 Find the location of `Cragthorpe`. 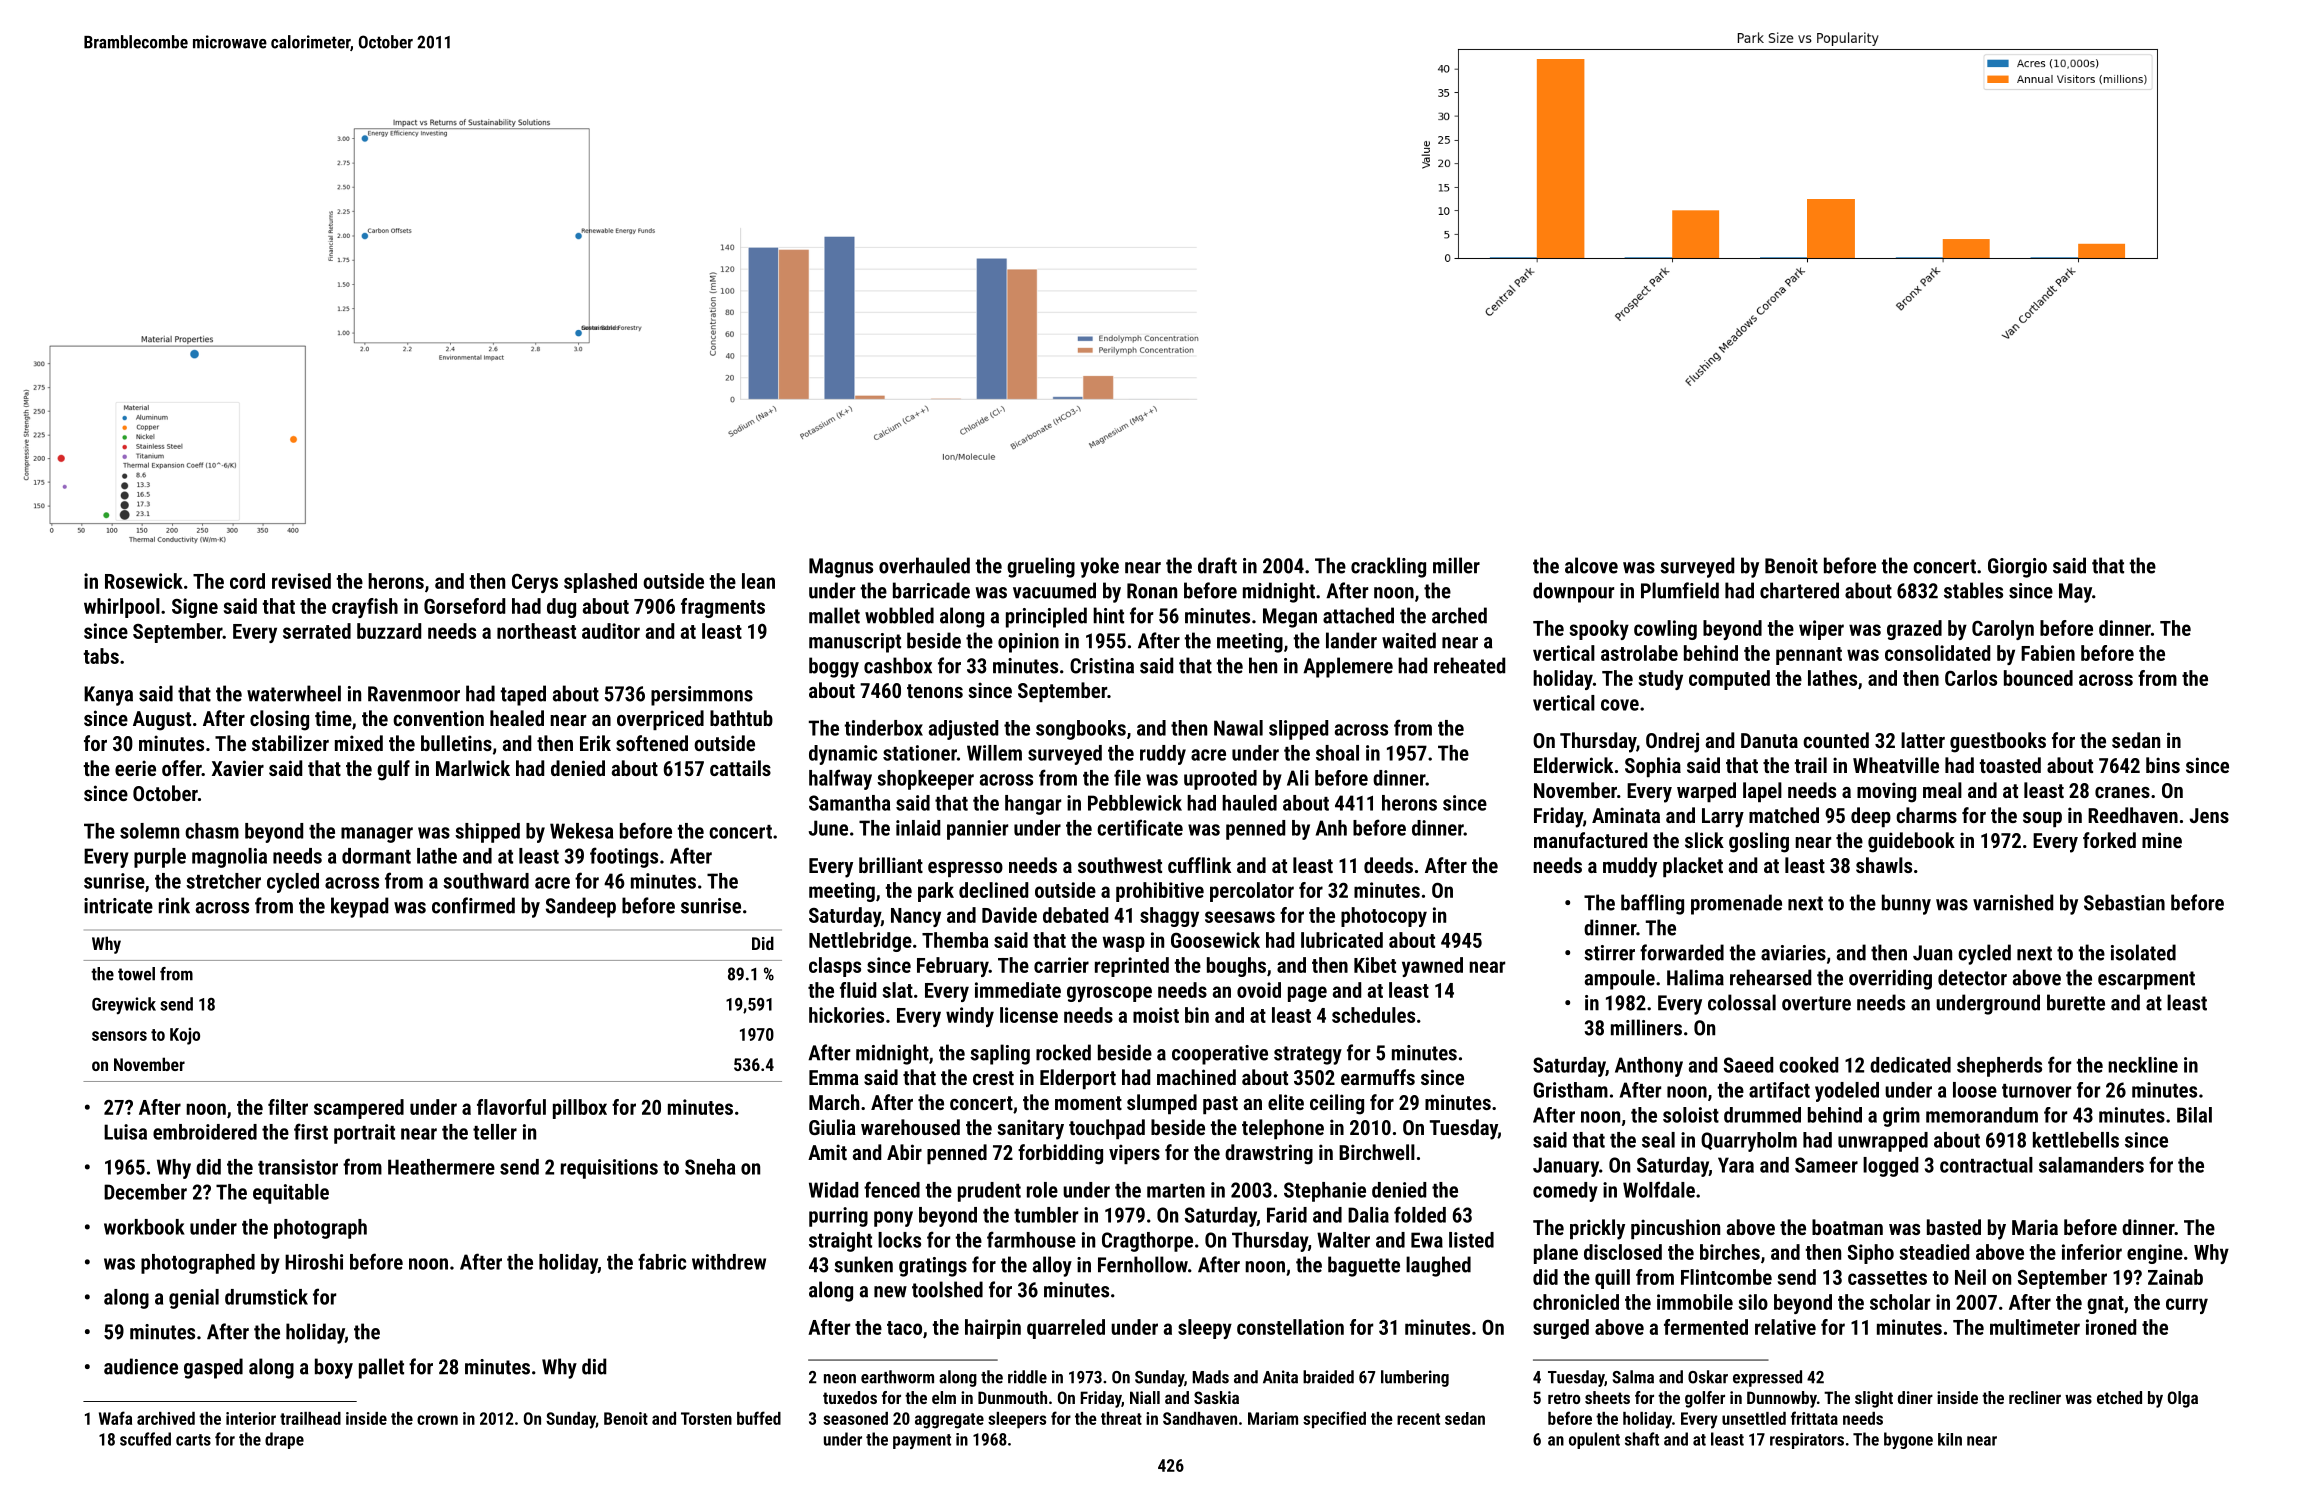

Cragthorpe is located at coordinates (1147, 1242).
